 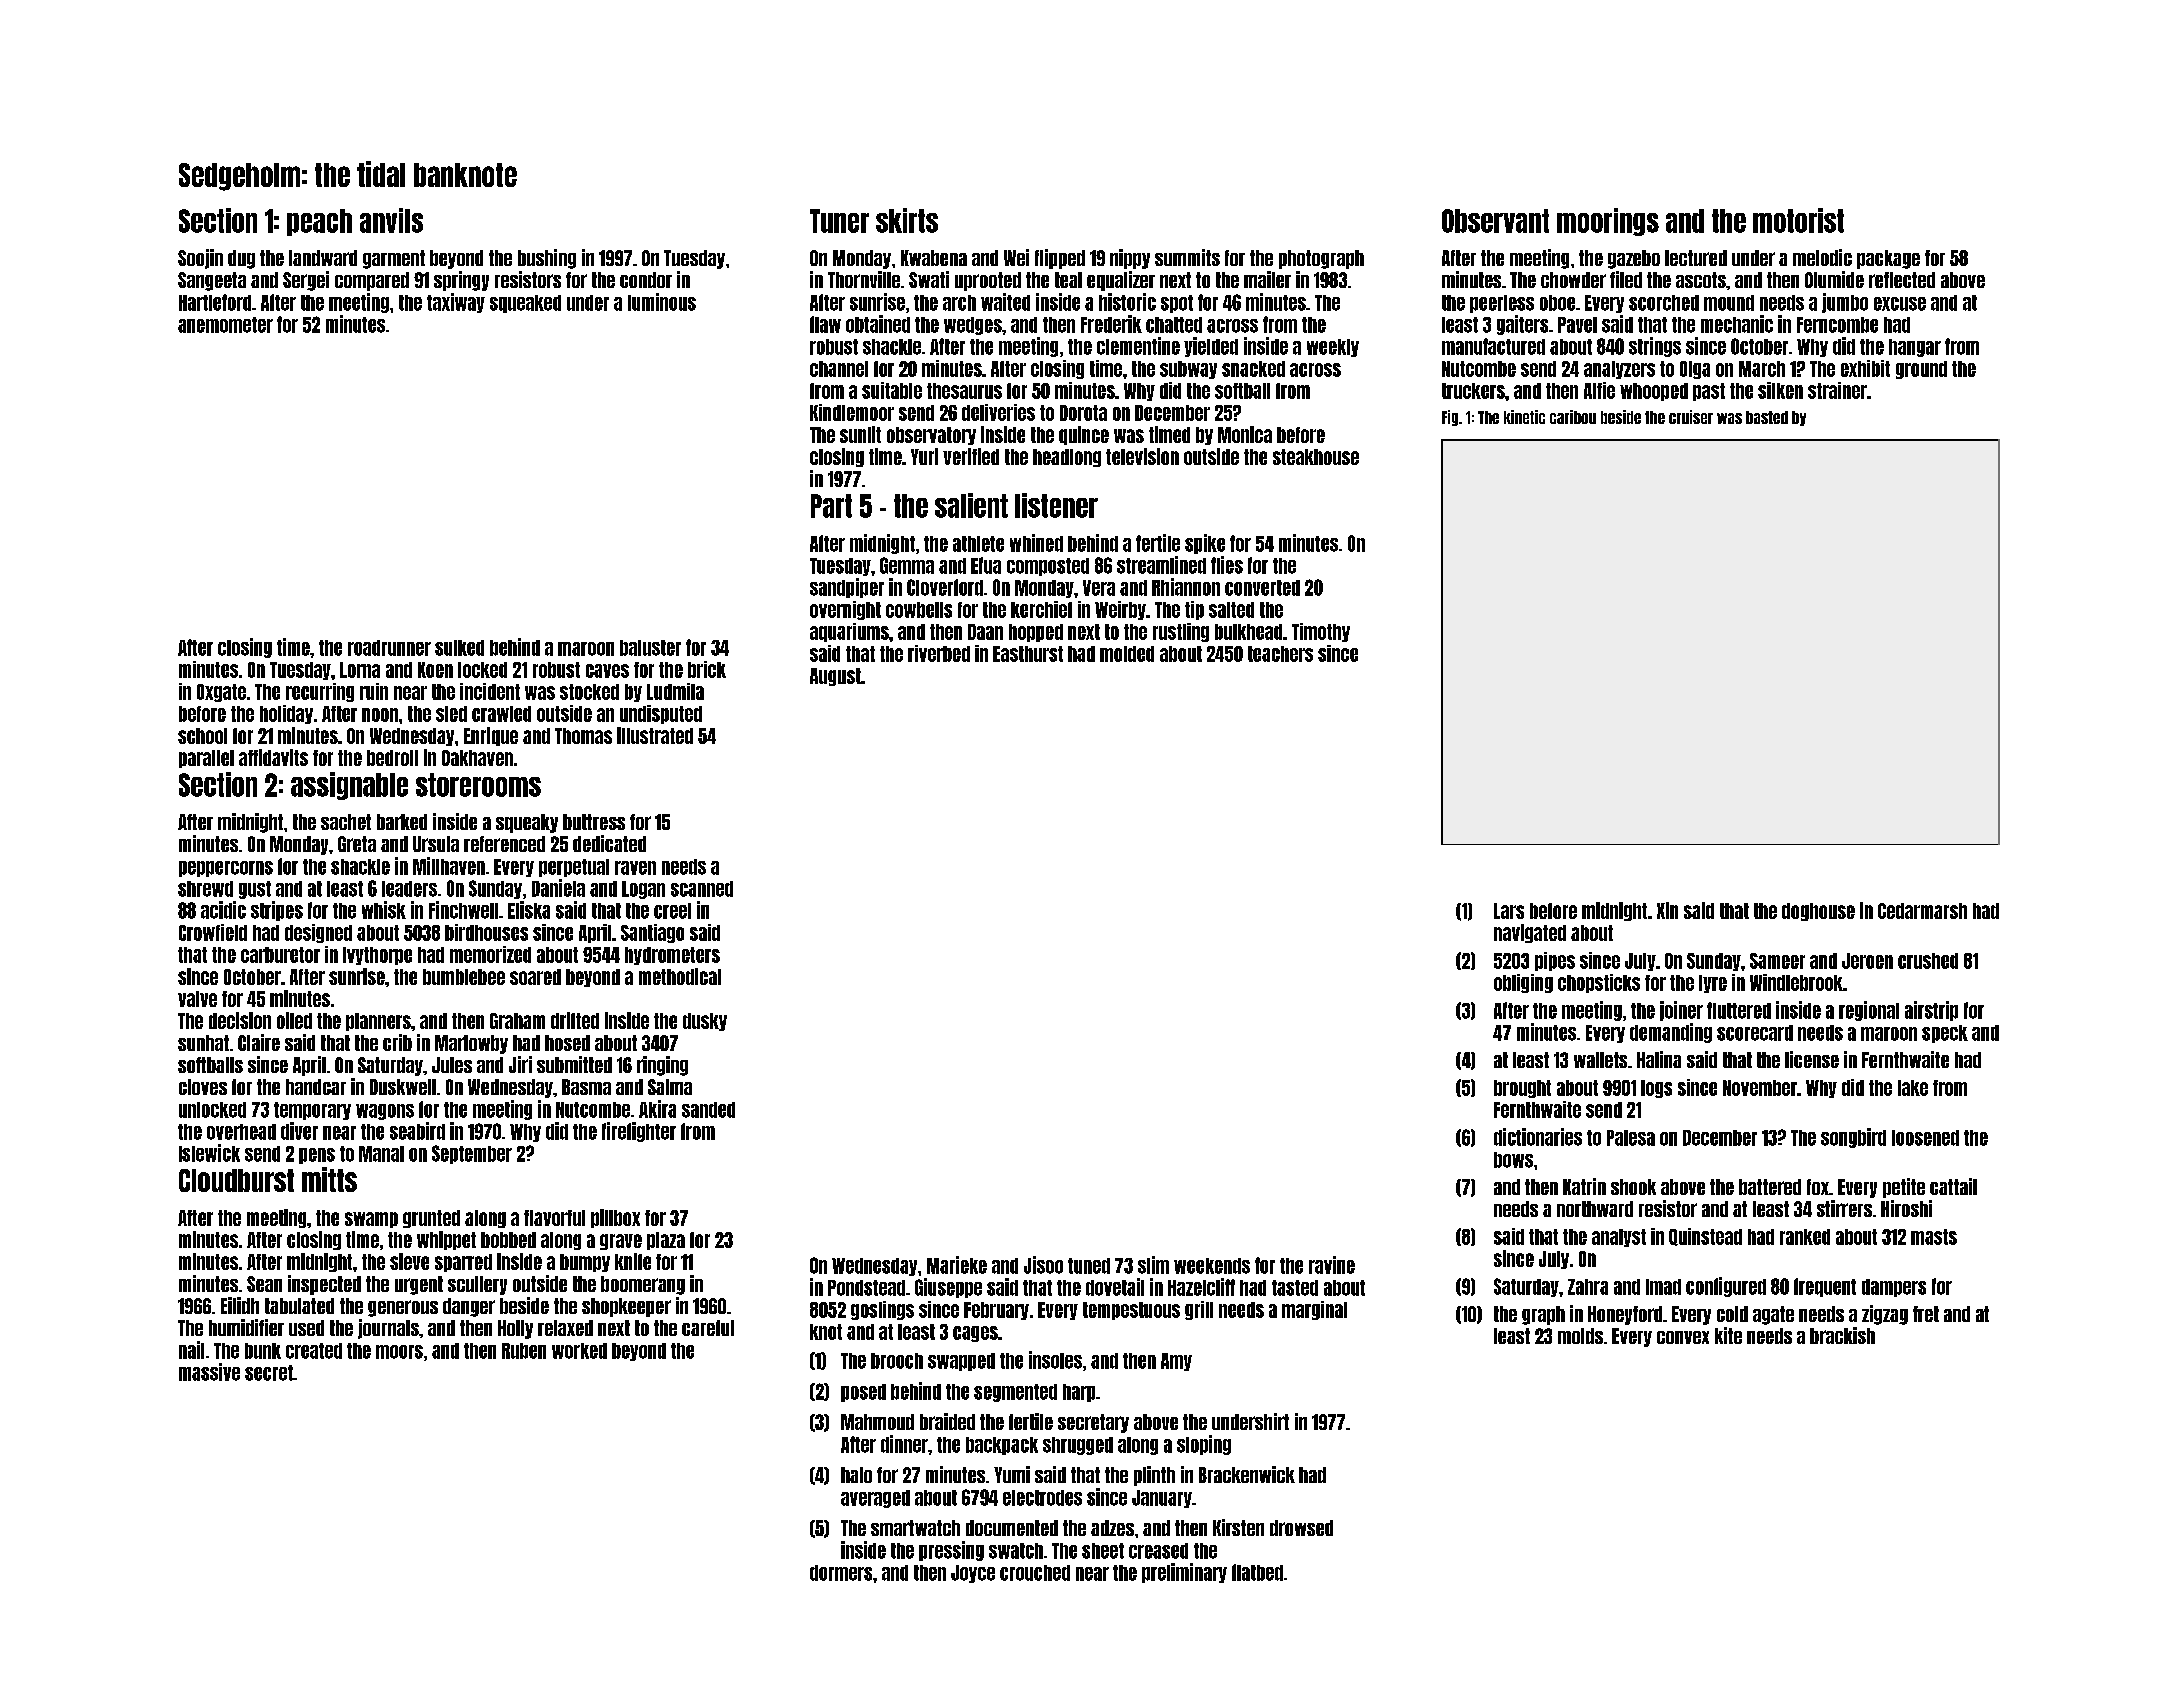 I want to click on worked, so click(x=579, y=1351).
